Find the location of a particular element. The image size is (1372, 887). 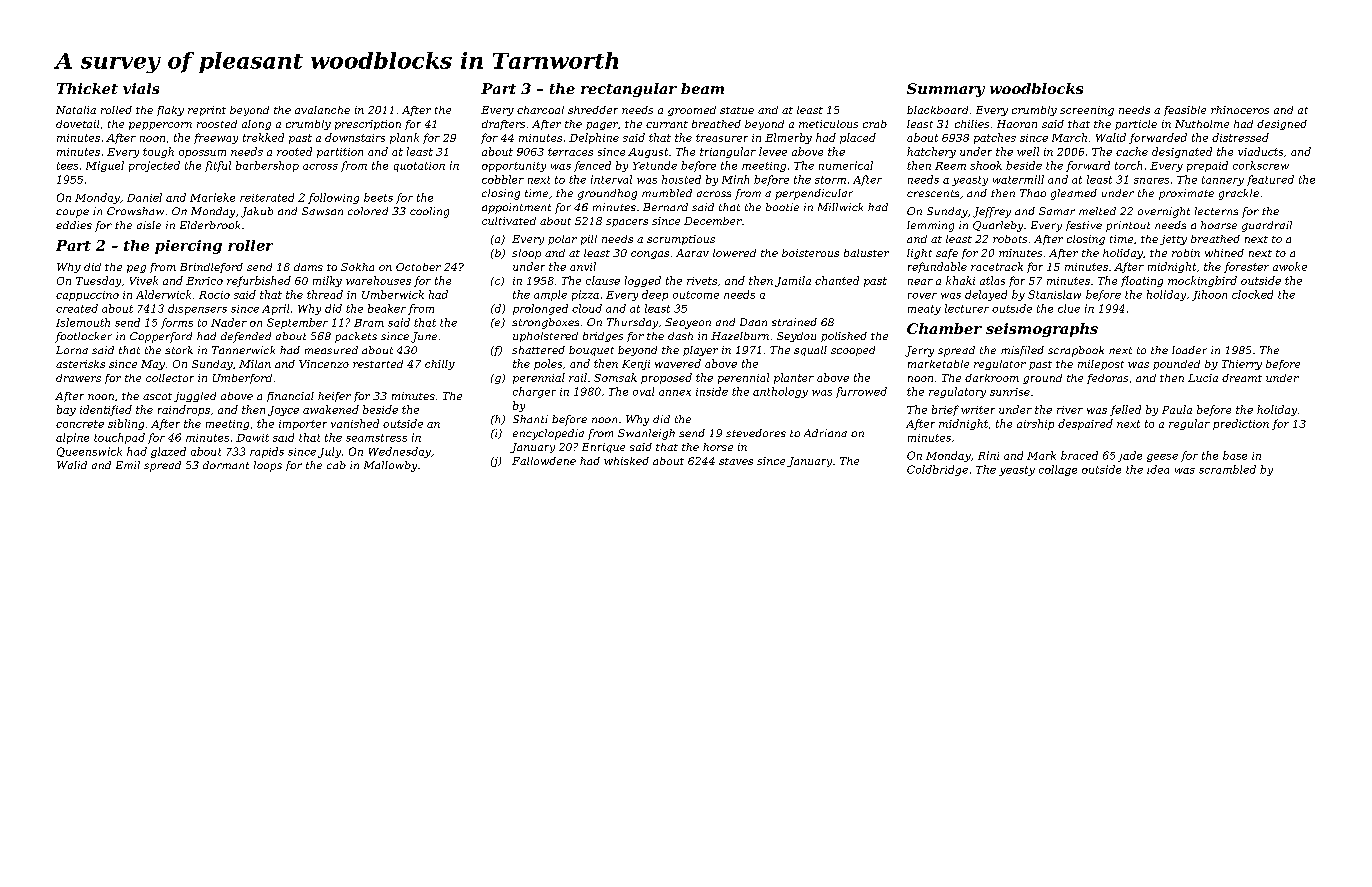

Summary is located at coordinates (946, 90).
